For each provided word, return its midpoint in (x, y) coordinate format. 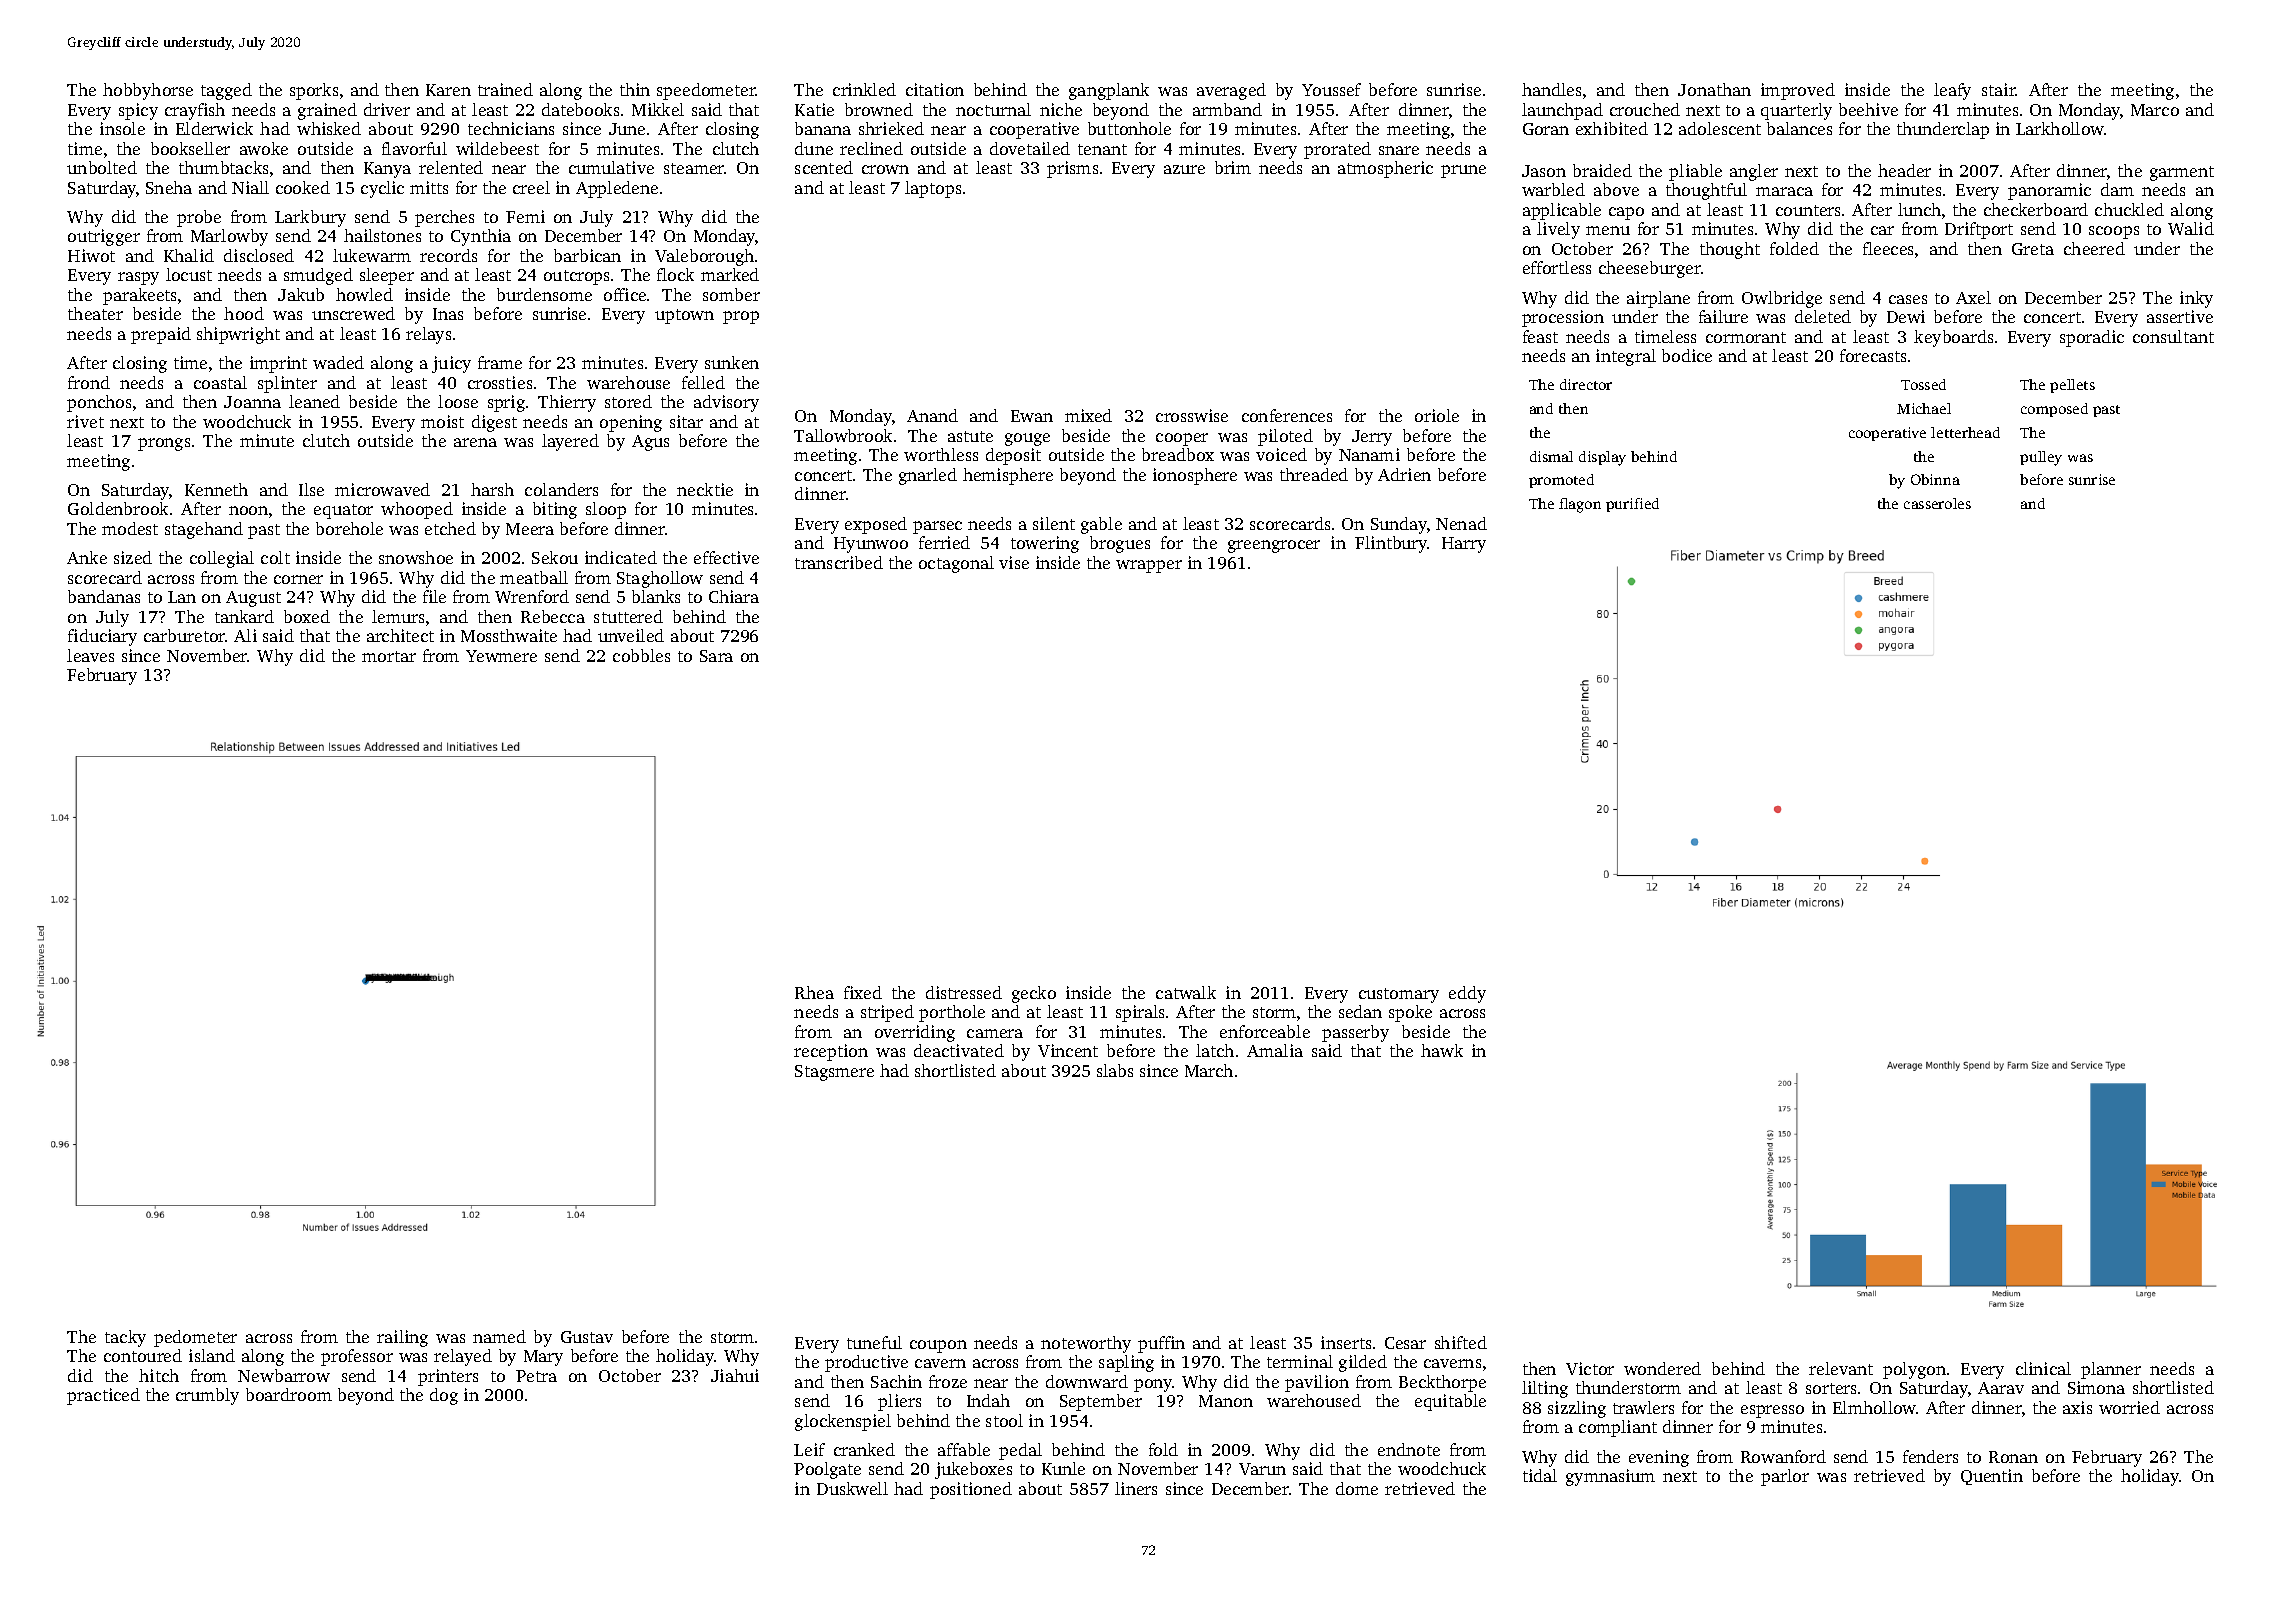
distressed (964, 992)
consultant (2173, 336)
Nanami (1369, 454)
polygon (1914, 1370)
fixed (863, 992)
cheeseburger (1650, 269)
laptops (933, 189)
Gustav (587, 1337)
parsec (937, 527)
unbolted (102, 167)
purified (1632, 505)
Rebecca (553, 616)
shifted (1461, 1342)
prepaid (161, 335)
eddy (1467, 994)
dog (444, 1396)
